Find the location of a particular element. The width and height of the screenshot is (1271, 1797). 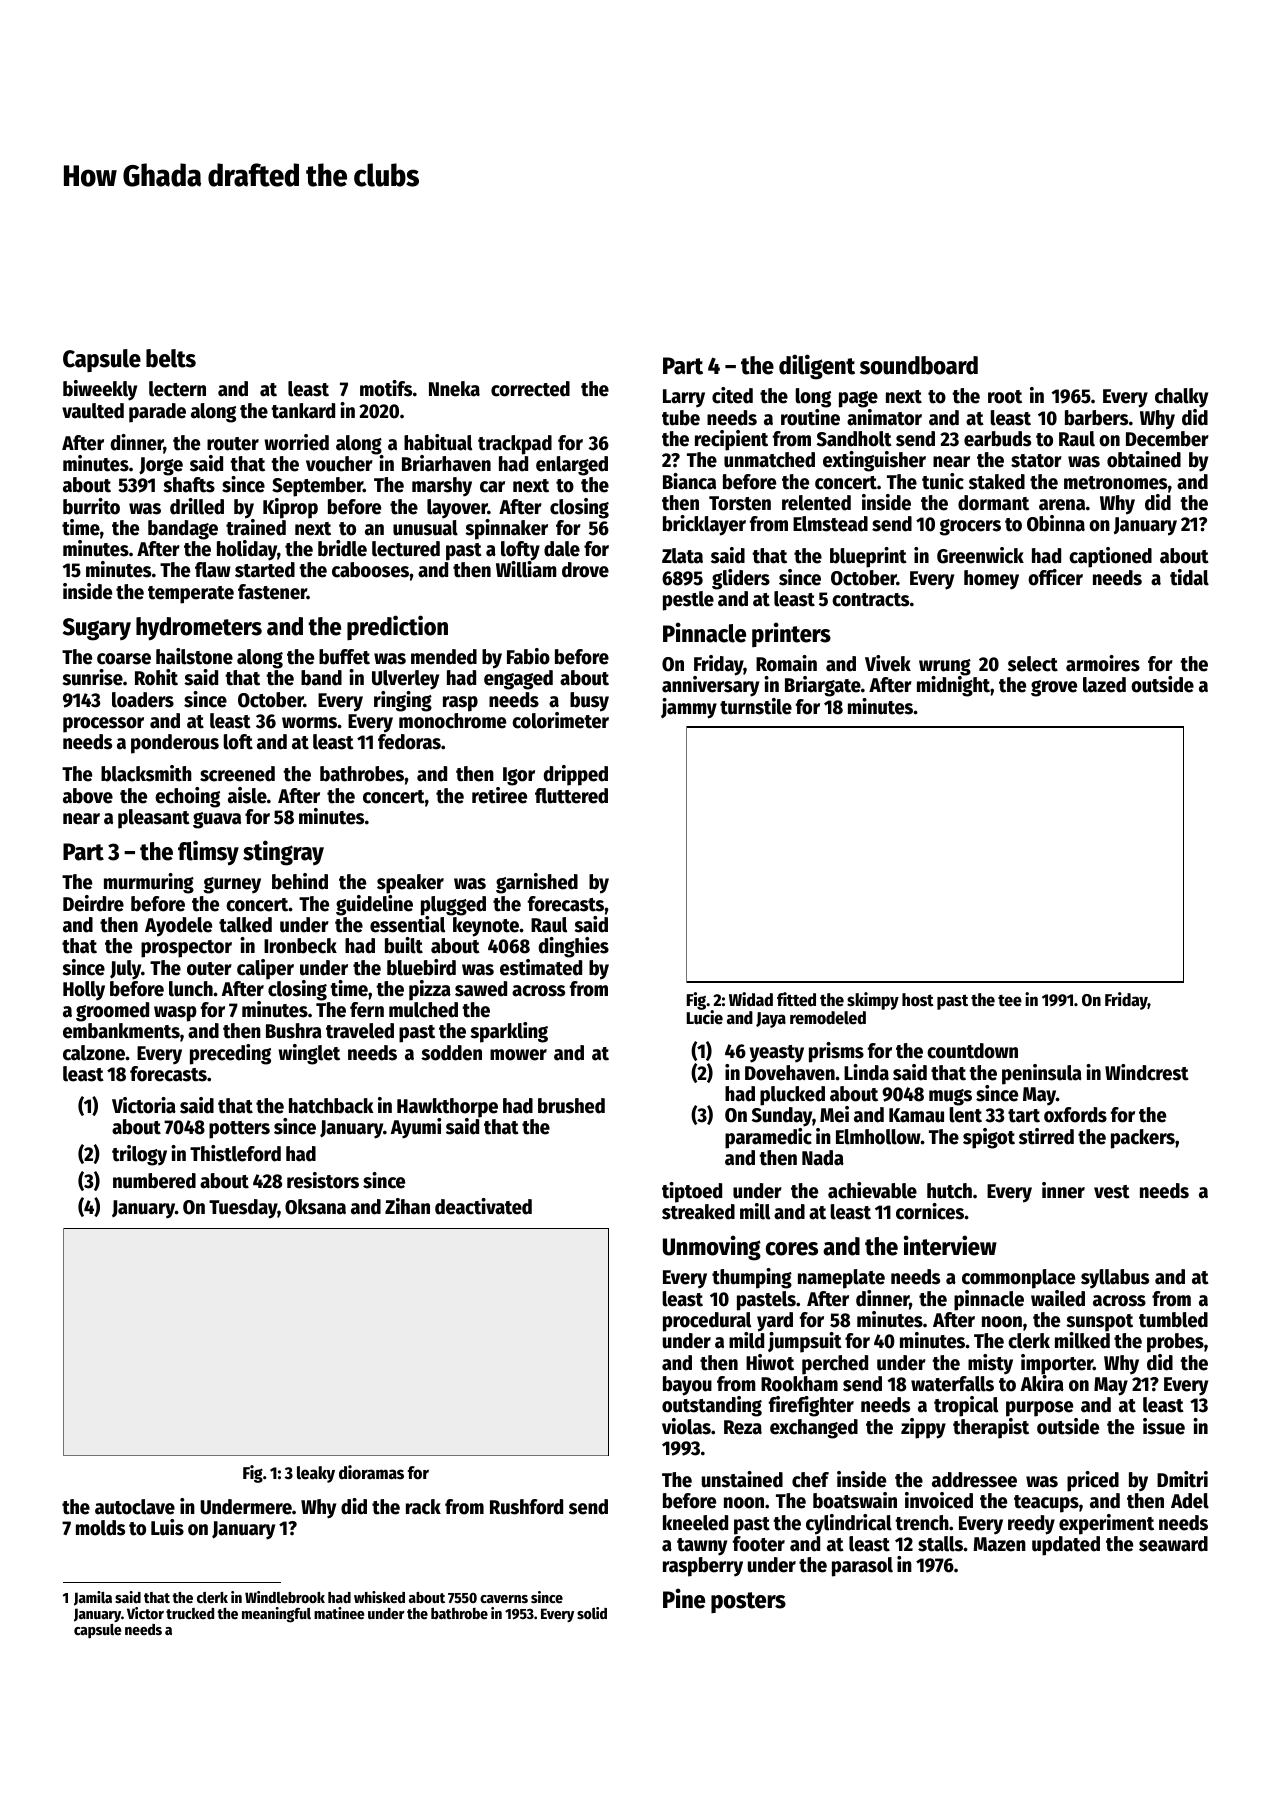

Tuesday is located at coordinates (243, 1209).
